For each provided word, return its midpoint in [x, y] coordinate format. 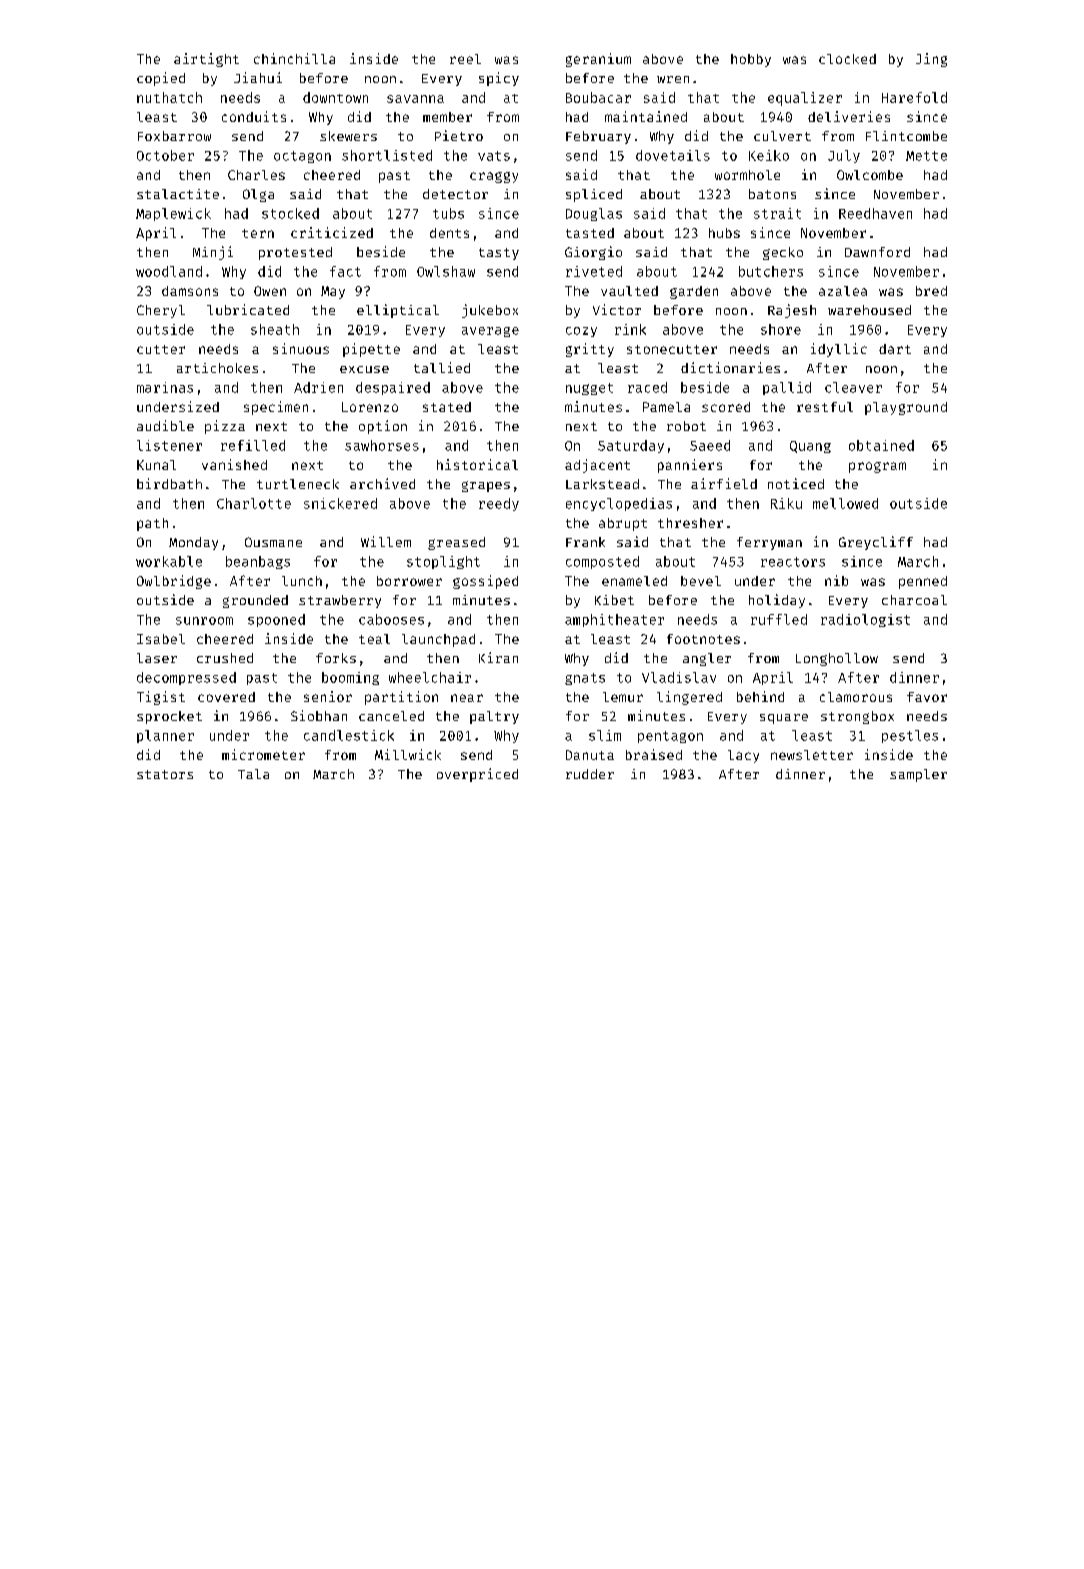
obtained [881, 445]
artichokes [217, 368]
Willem [386, 541]
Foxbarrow [174, 136]
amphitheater [614, 620]
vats [494, 156]
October [165, 155]
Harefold [914, 97]
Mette [926, 156]
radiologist [865, 620]
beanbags [258, 562]
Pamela [666, 407]
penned [923, 582]
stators [165, 774]
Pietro [459, 135]
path [152, 524]
